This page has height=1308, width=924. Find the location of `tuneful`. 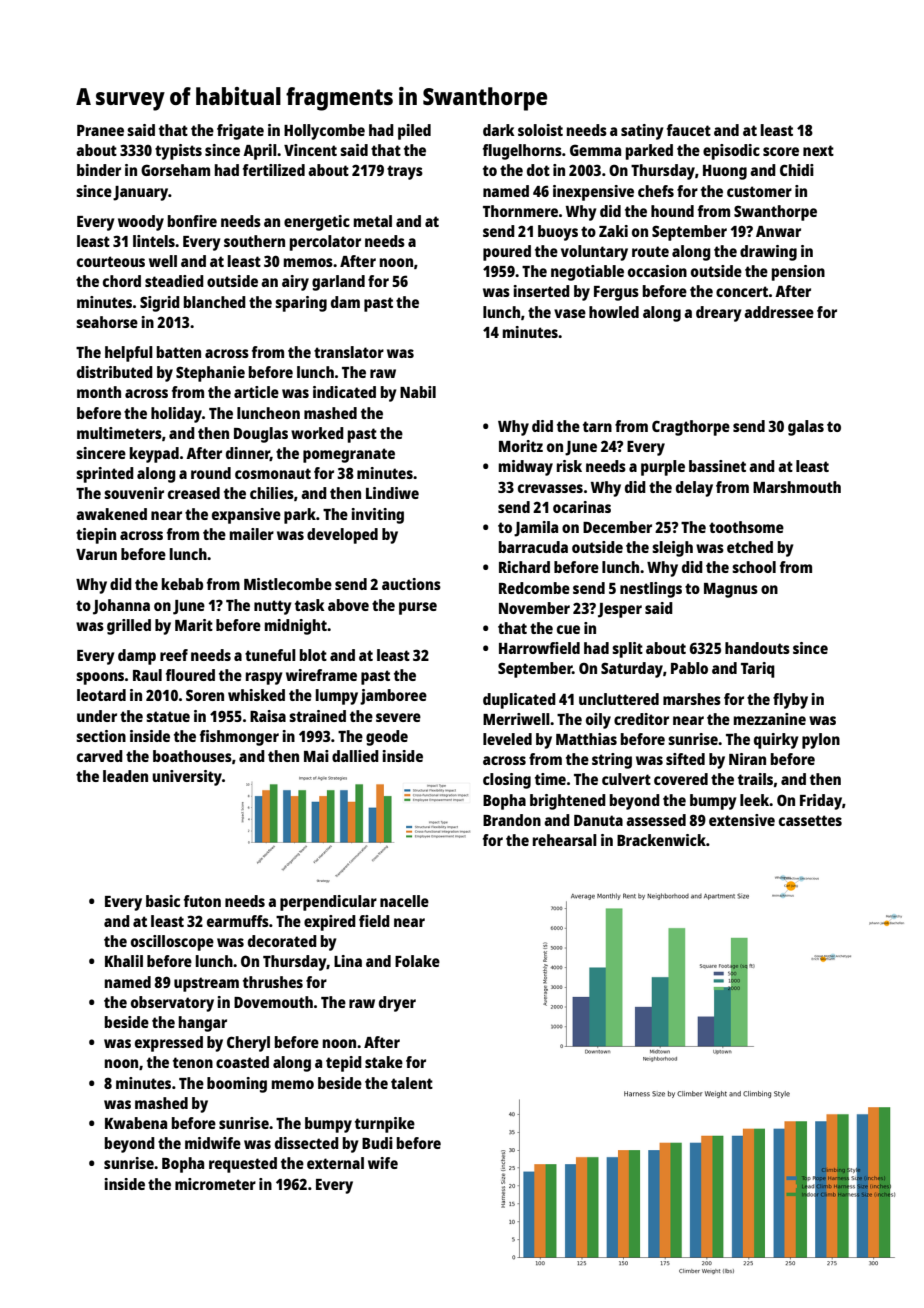

tuneful is located at coordinates (270, 655).
